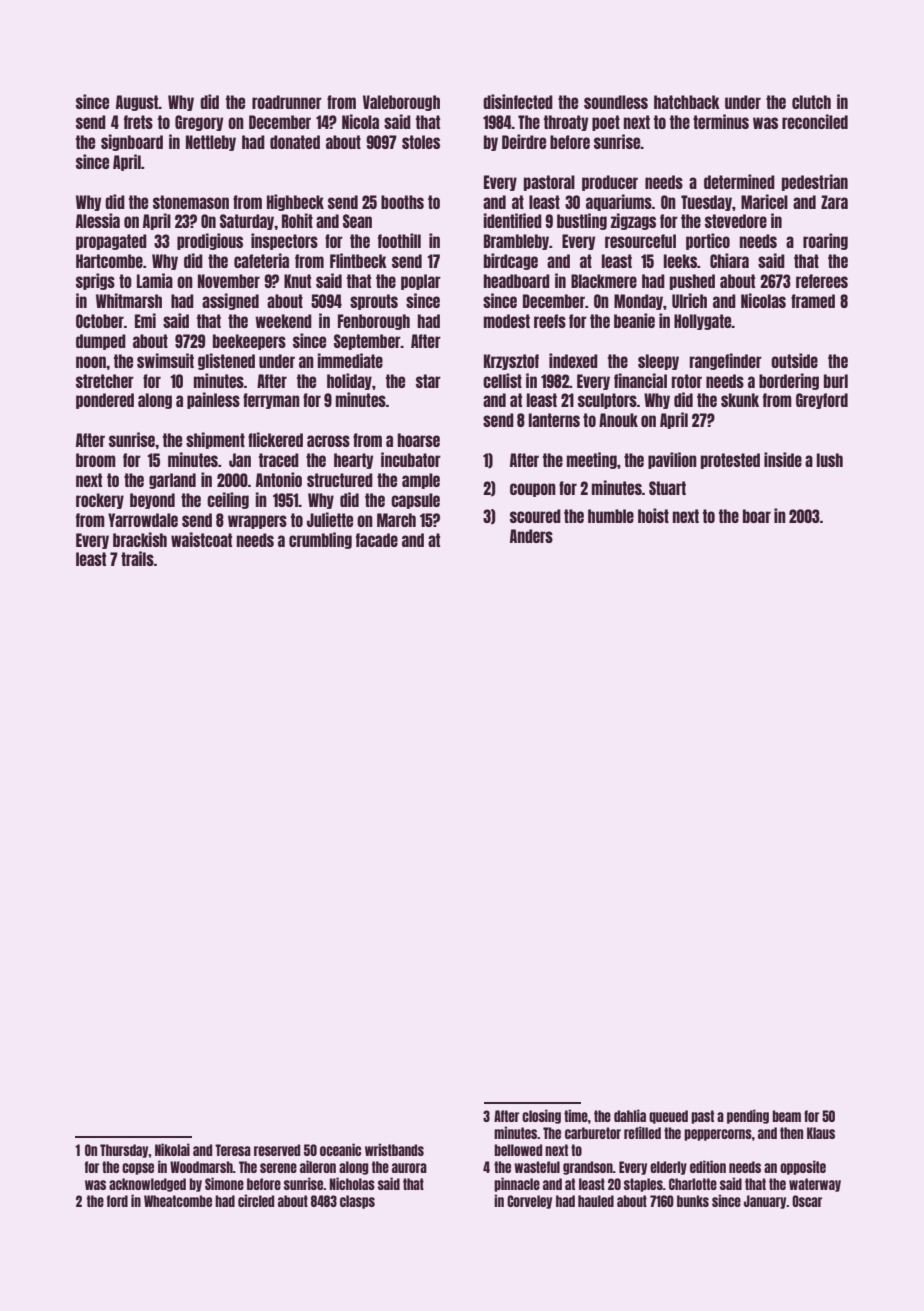 The width and height of the image is (924, 1311). What do you see at coordinates (554, 420) in the image?
I see `lanterns` at bounding box center [554, 420].
